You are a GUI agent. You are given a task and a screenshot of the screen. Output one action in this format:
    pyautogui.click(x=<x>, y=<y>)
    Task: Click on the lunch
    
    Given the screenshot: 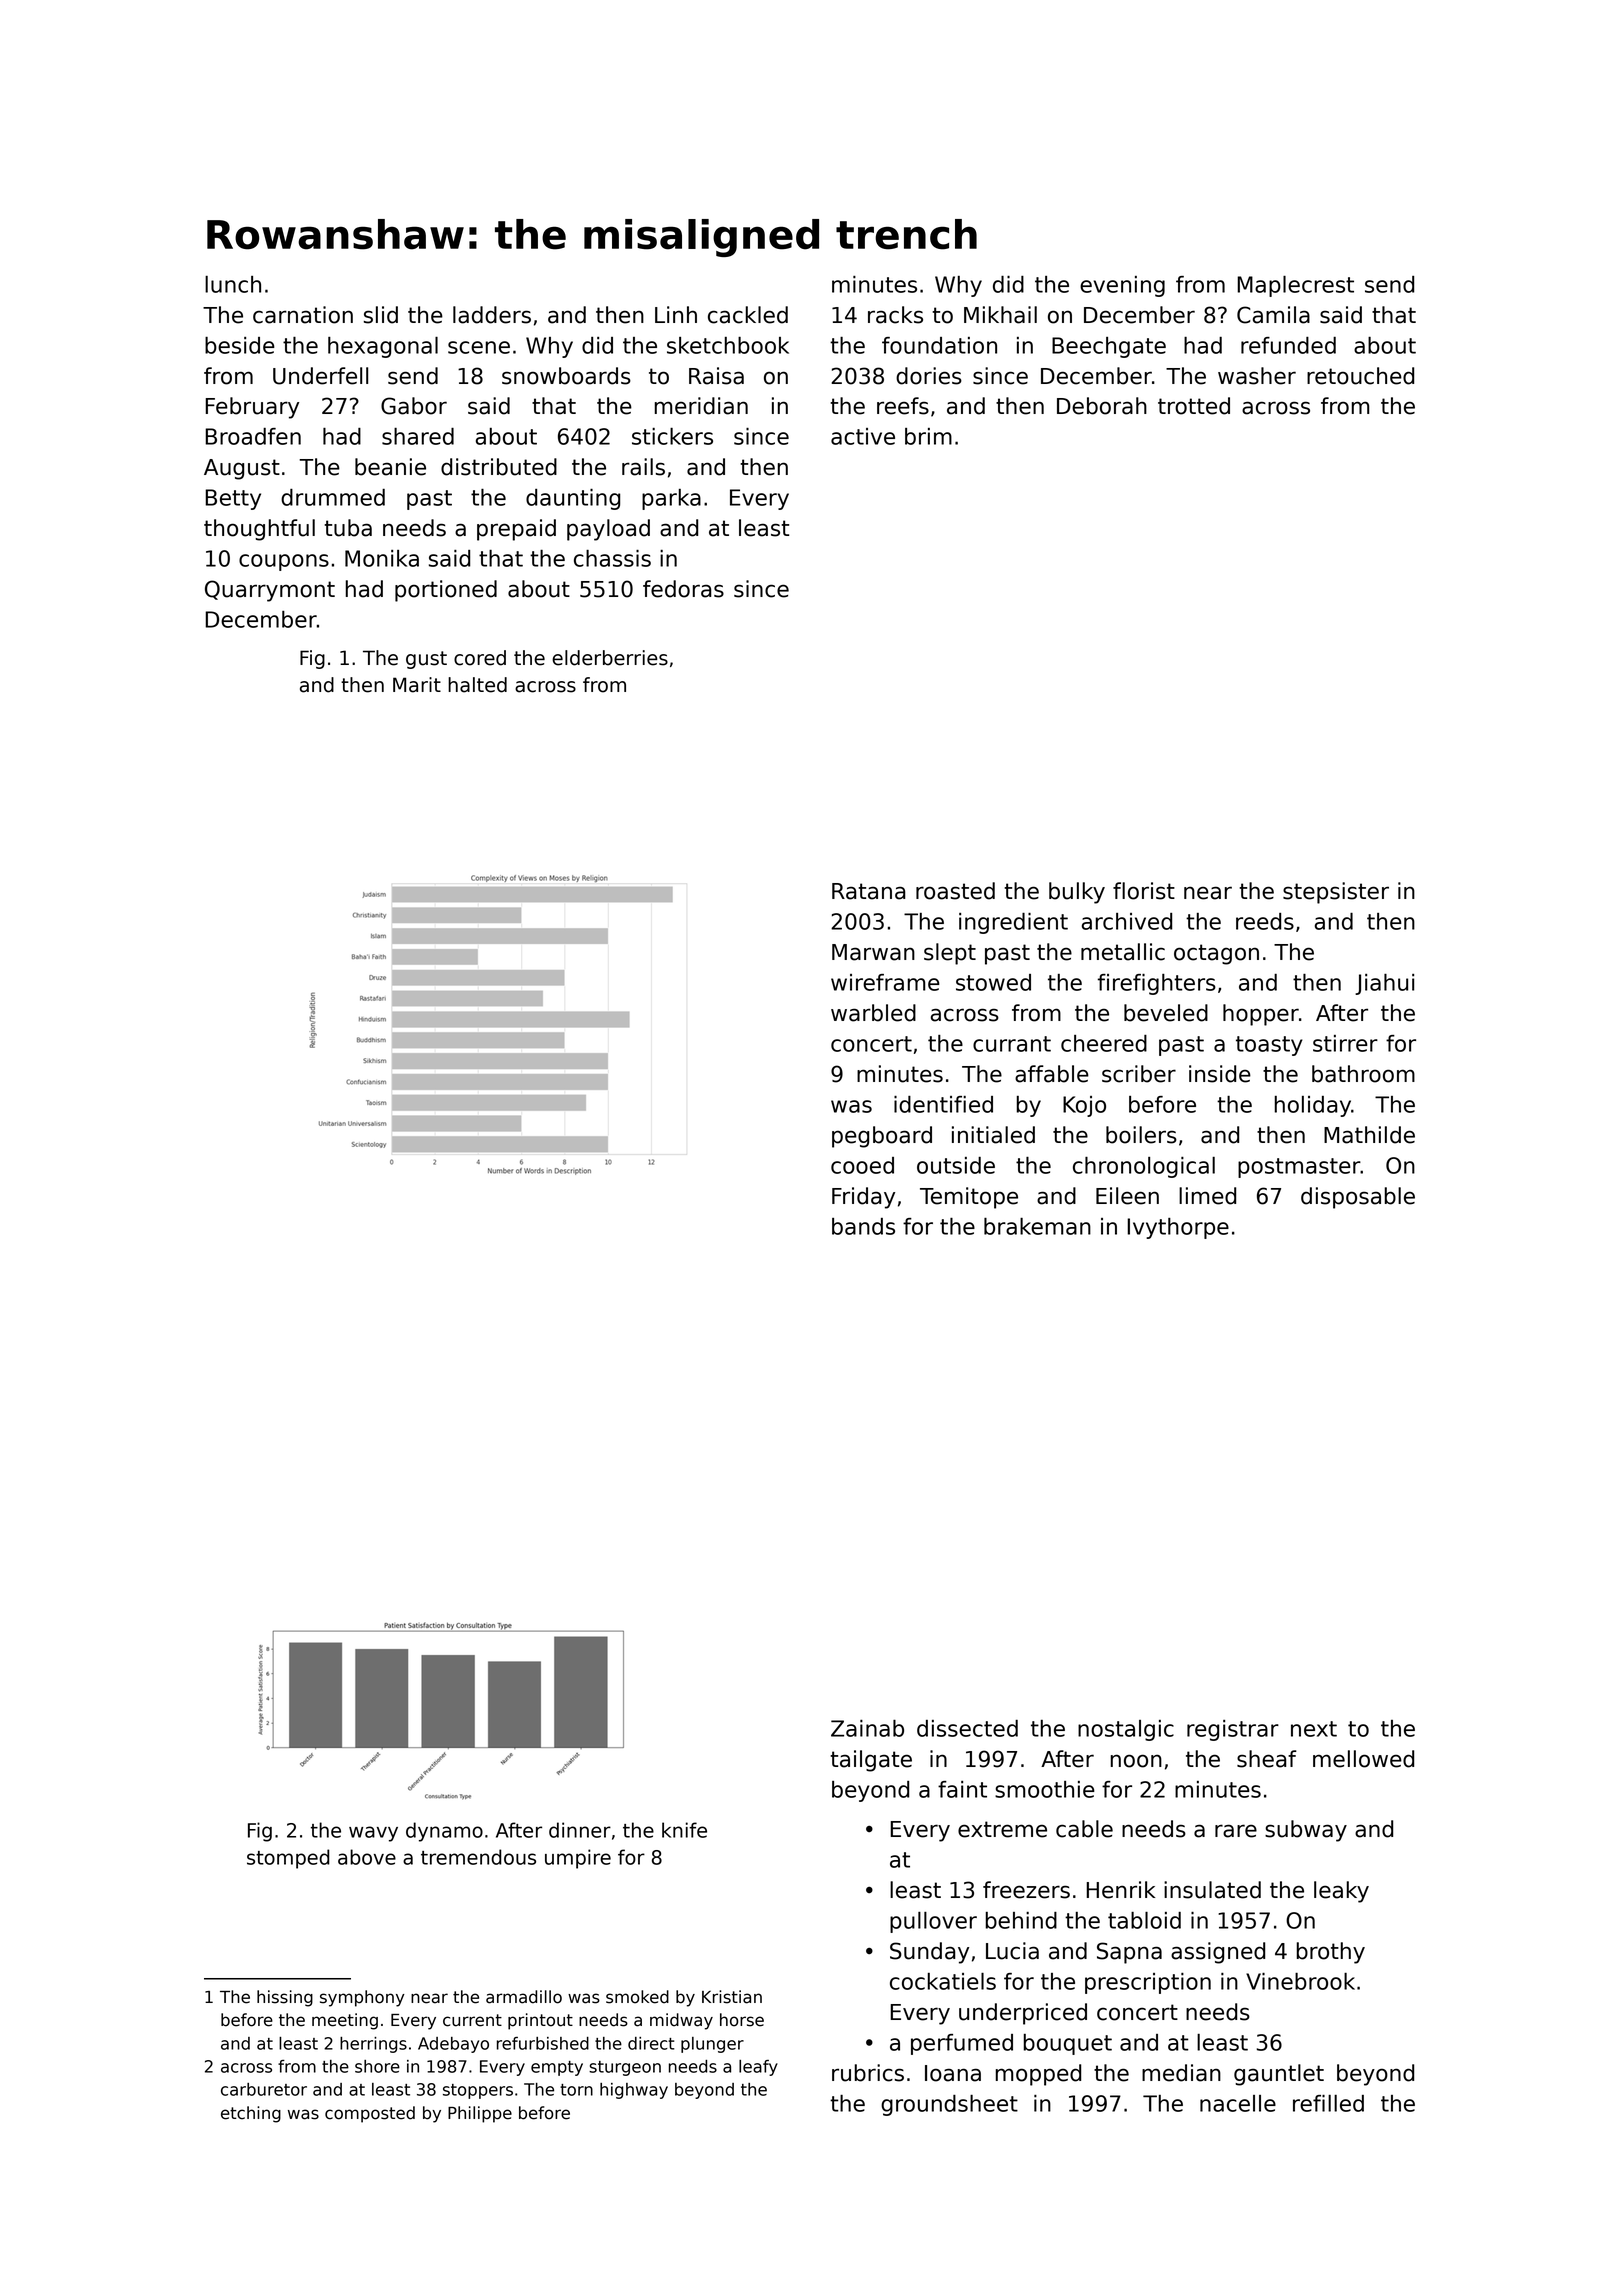 What is the action you would take?
    pyautogui.click(x=233, y=284)
